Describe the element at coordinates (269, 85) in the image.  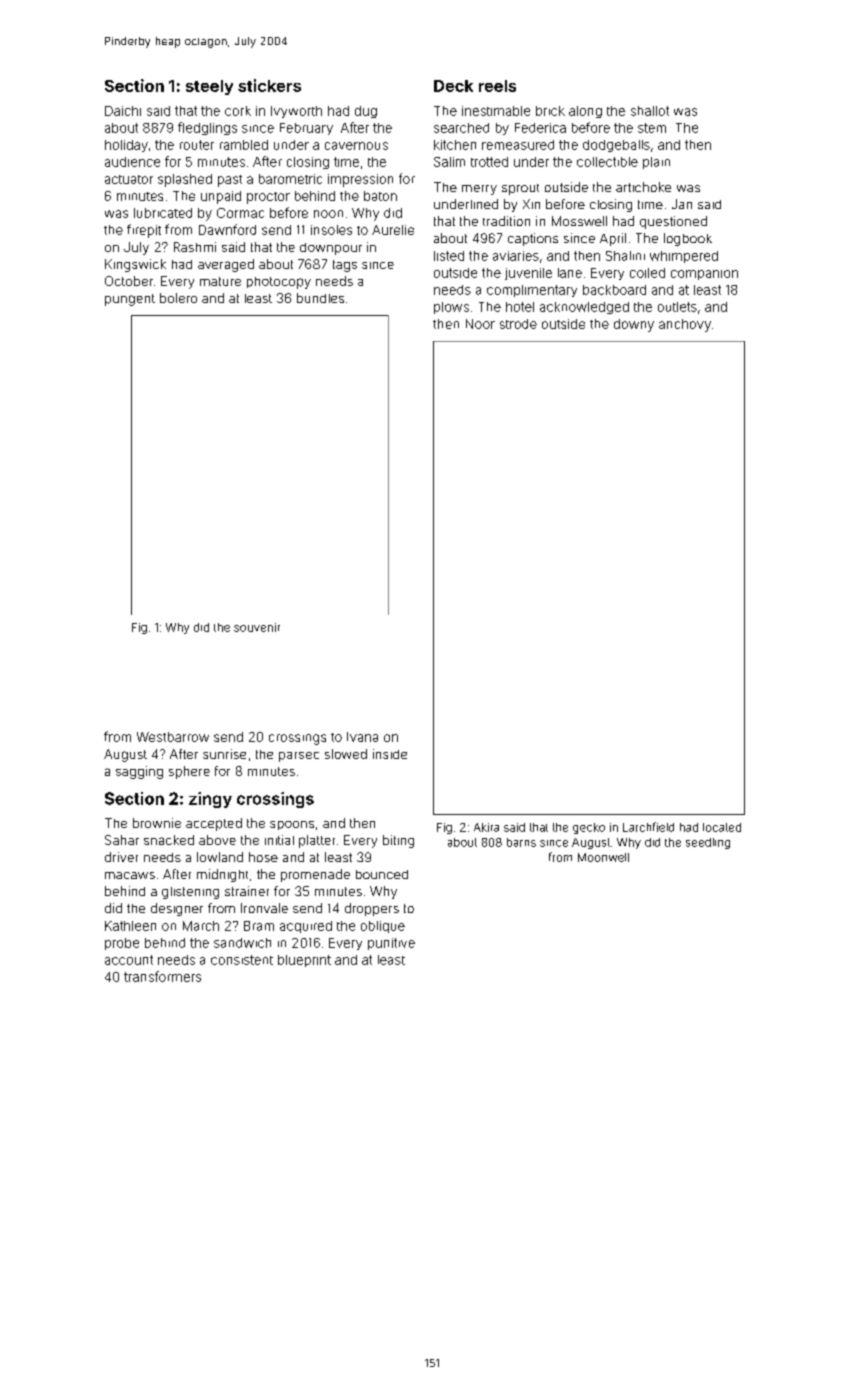
I see `stickers` at that location.
